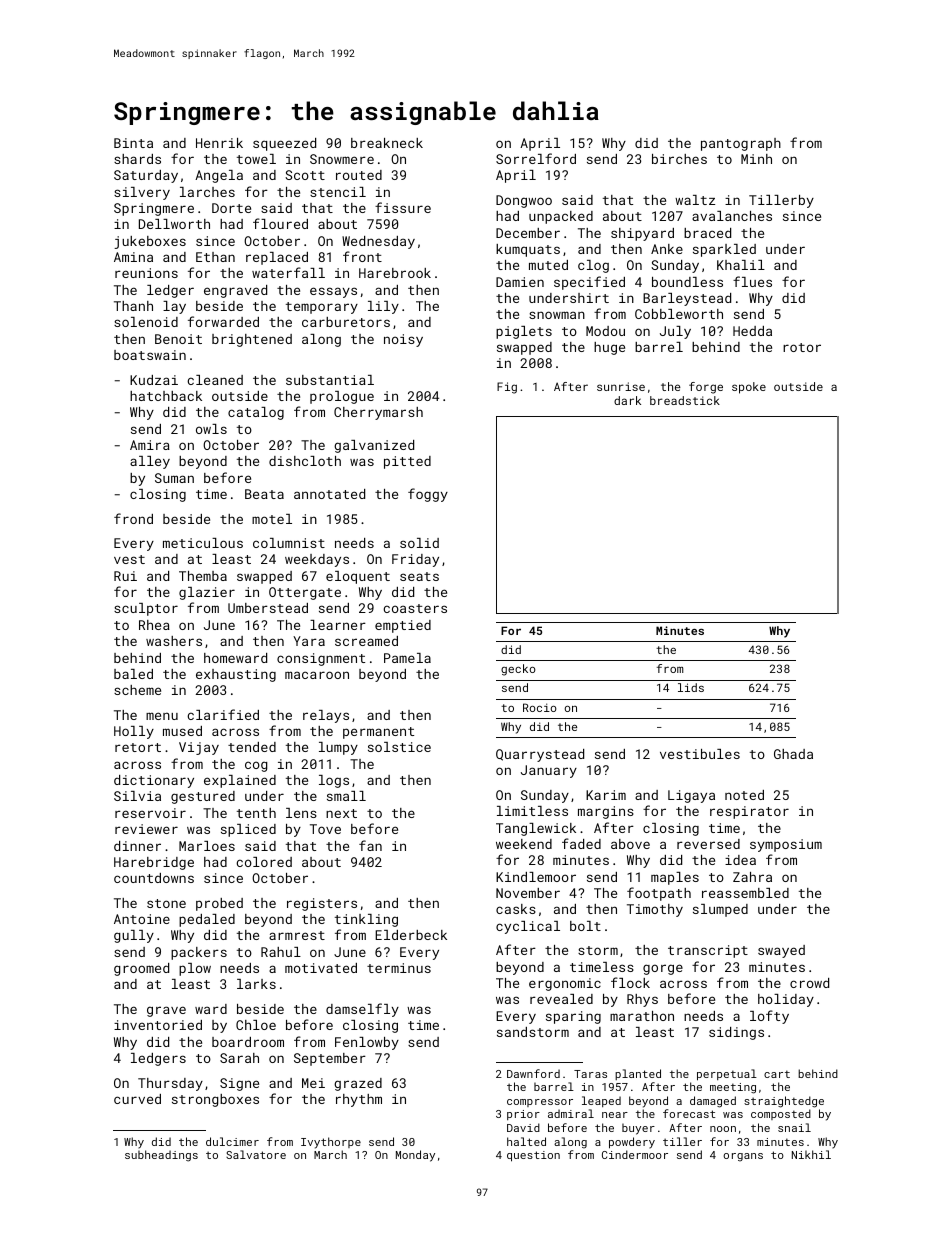 The image size is (952, 1233). What do you see at coordinates (146, 322) in the screenshot?
I see `solenoid` at bounding box center [146, 322].
